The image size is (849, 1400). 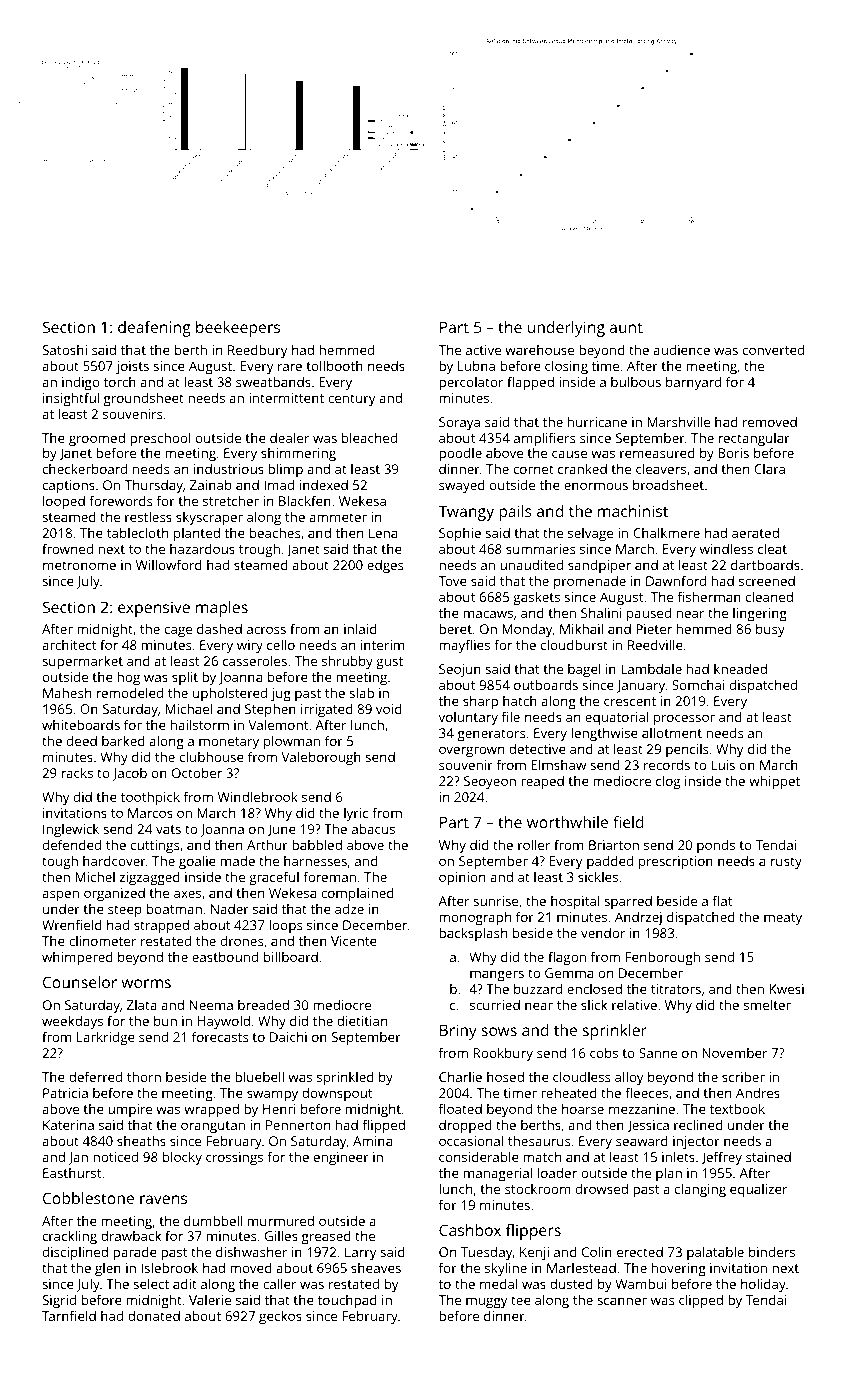 What do you see at coordinates (82, 662) in the document?
I see `supermarket` at bounding box center [82, 662].
